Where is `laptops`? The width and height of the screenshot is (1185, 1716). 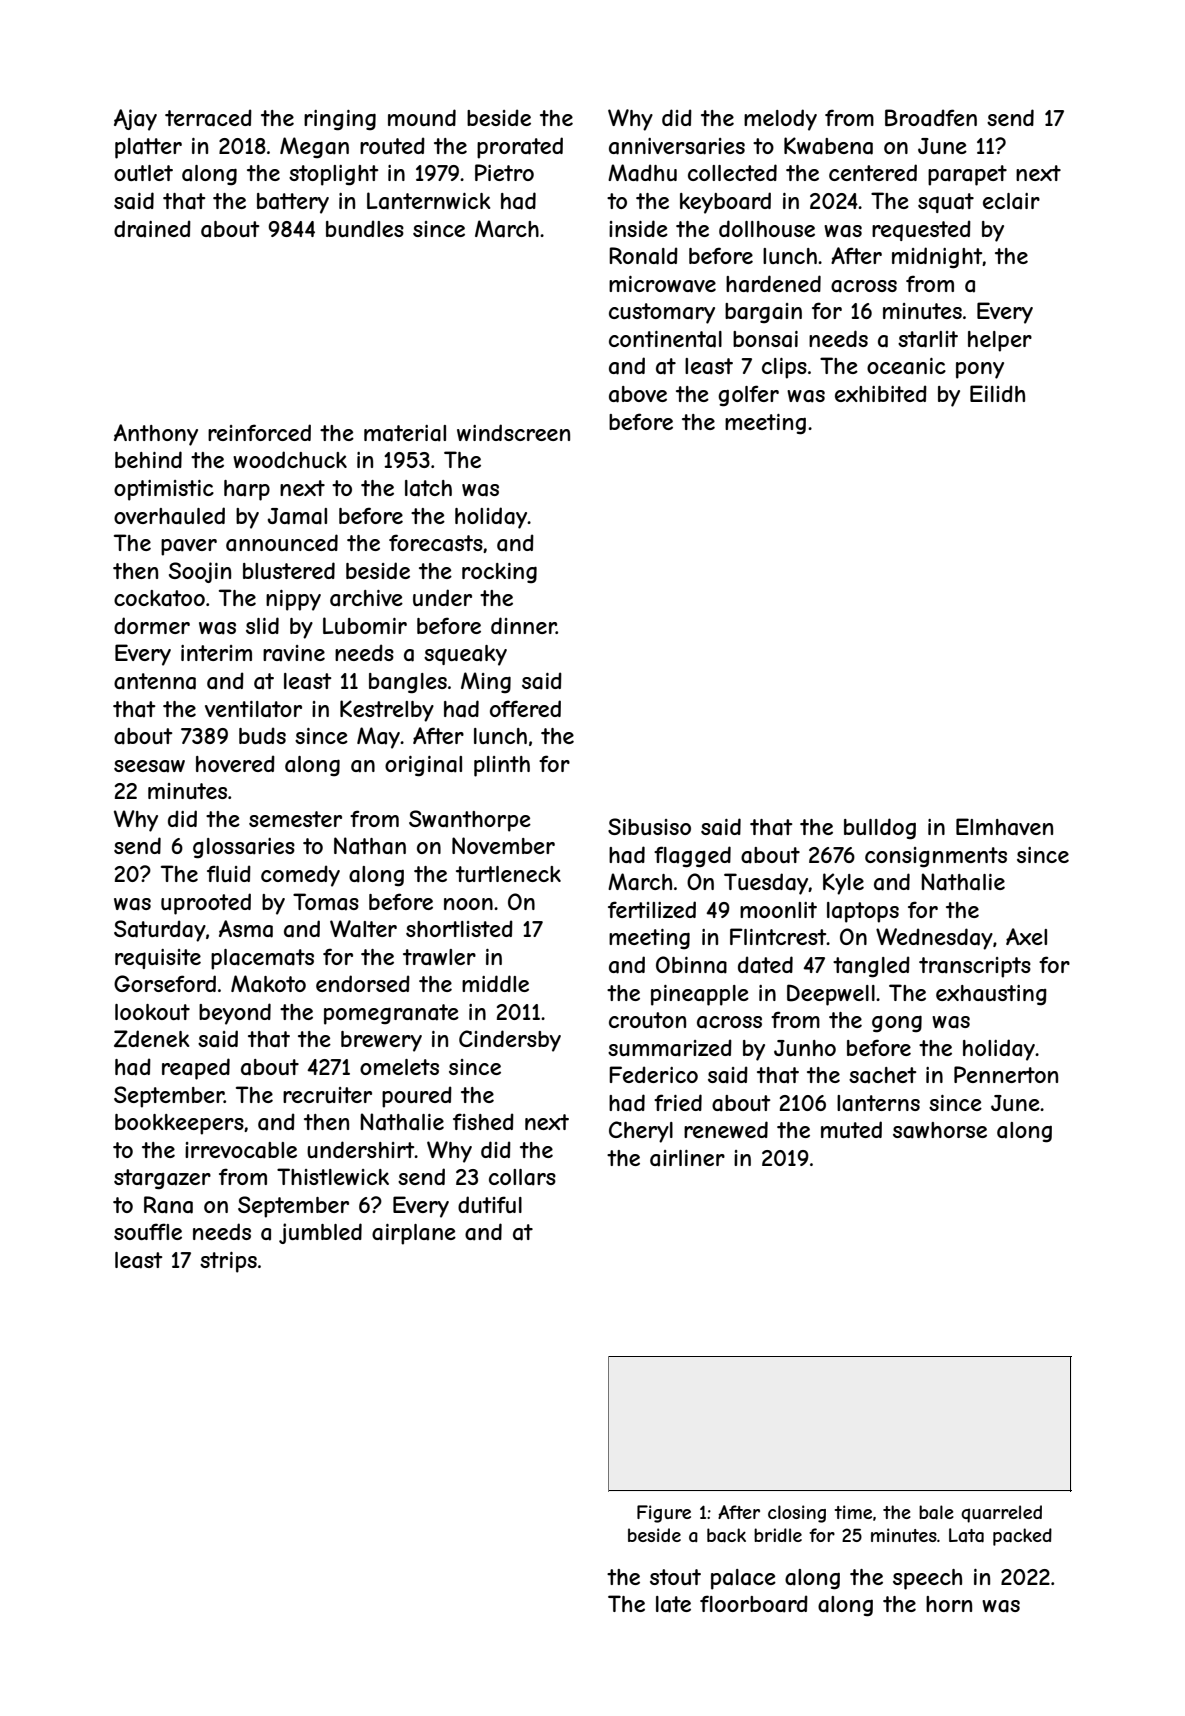 laptops is located at coordinates (863, 912).
